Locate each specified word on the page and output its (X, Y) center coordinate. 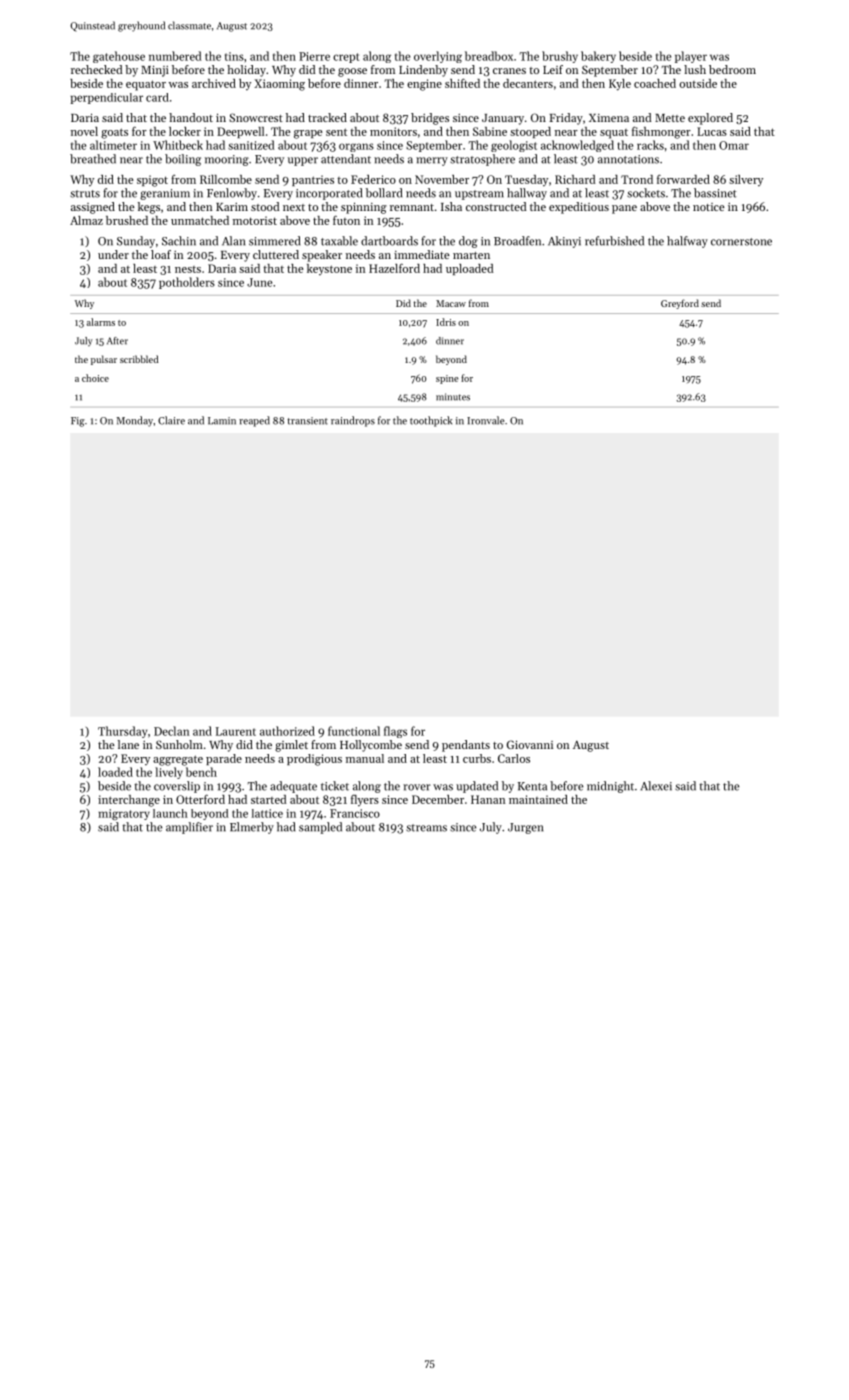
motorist (255, 220)
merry (432, 161)
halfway (687, 242)
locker (185, 131)
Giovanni (530, 744)
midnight (610, 787)
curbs (477, 758)
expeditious (579, 208)
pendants (466, 746)
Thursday (122, 732)
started (268, 799)
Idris (446, 322)
